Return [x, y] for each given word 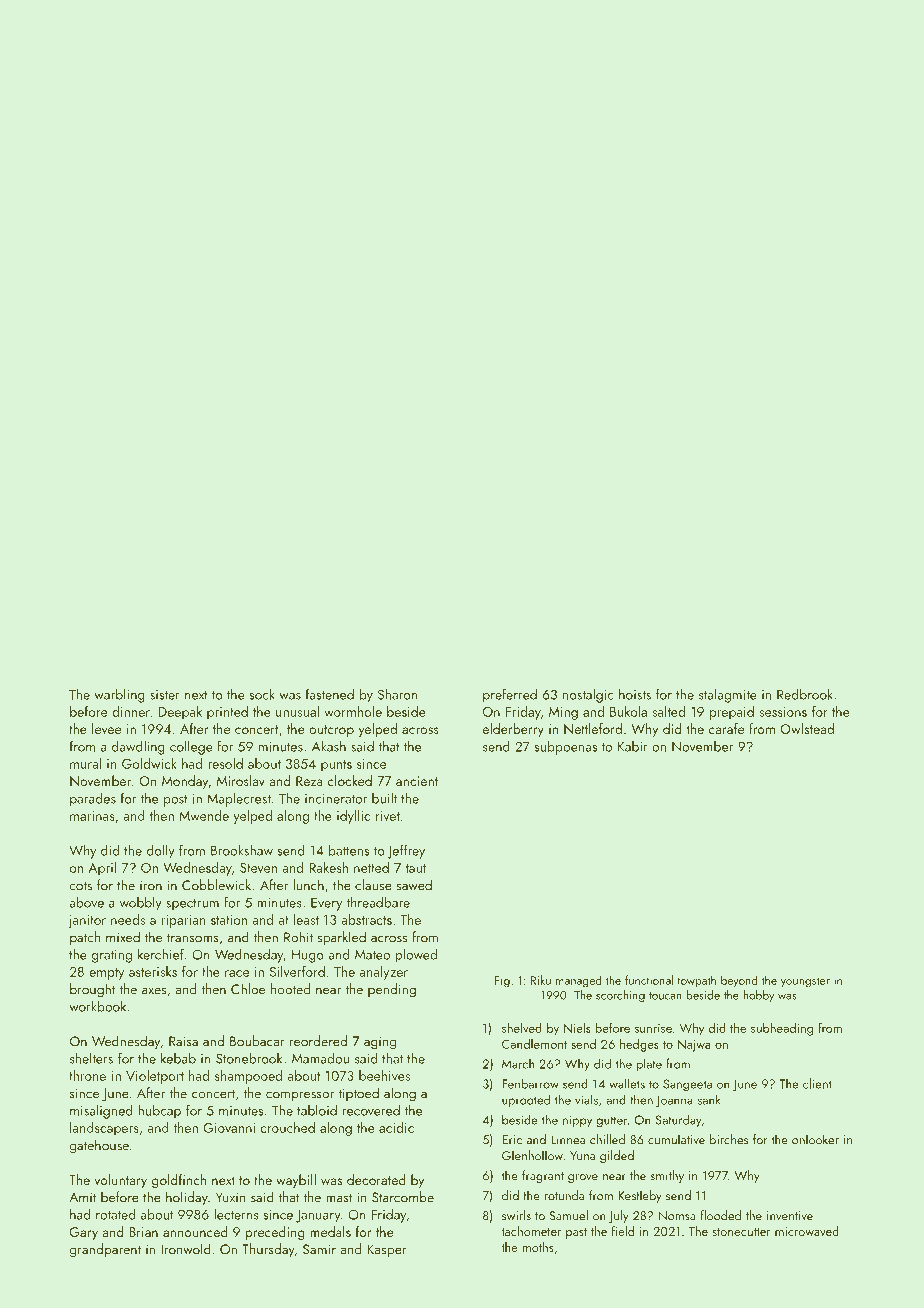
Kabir [633, 746]
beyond [739, 981]
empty [106, 974]
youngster [805, 982]
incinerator [336, 799]
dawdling [138, 747]
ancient [417, 781]
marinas [92, 816]
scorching [620, 996]
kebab [178, 1058]
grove [583, 1178]
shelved [522, 1027]
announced [195, 1231]
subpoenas [565, 747]
